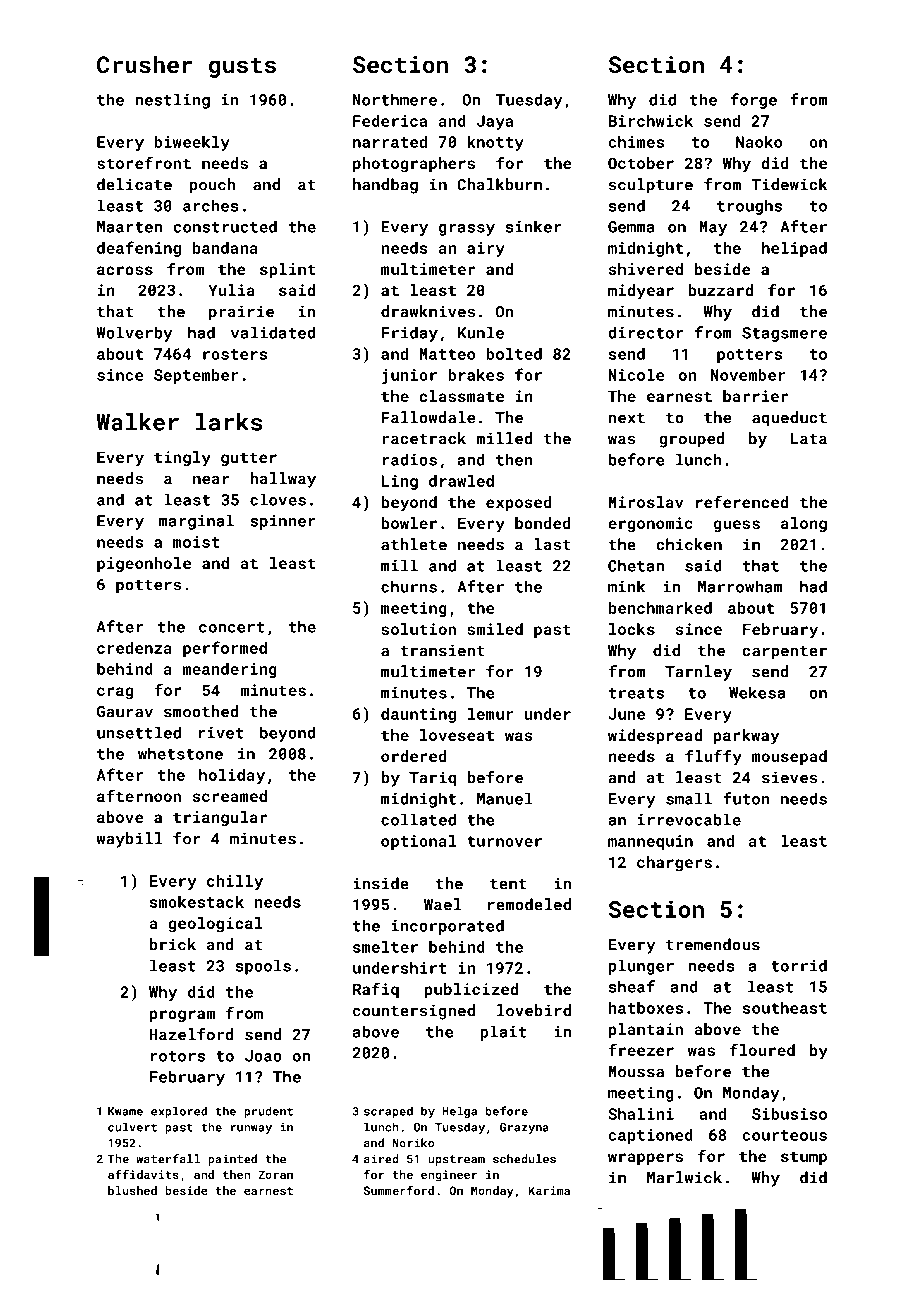 The height and width of the image is (1308, 924). Describe the element at coordinates (784, 1135) in the image. I see `courteous` at that location.
